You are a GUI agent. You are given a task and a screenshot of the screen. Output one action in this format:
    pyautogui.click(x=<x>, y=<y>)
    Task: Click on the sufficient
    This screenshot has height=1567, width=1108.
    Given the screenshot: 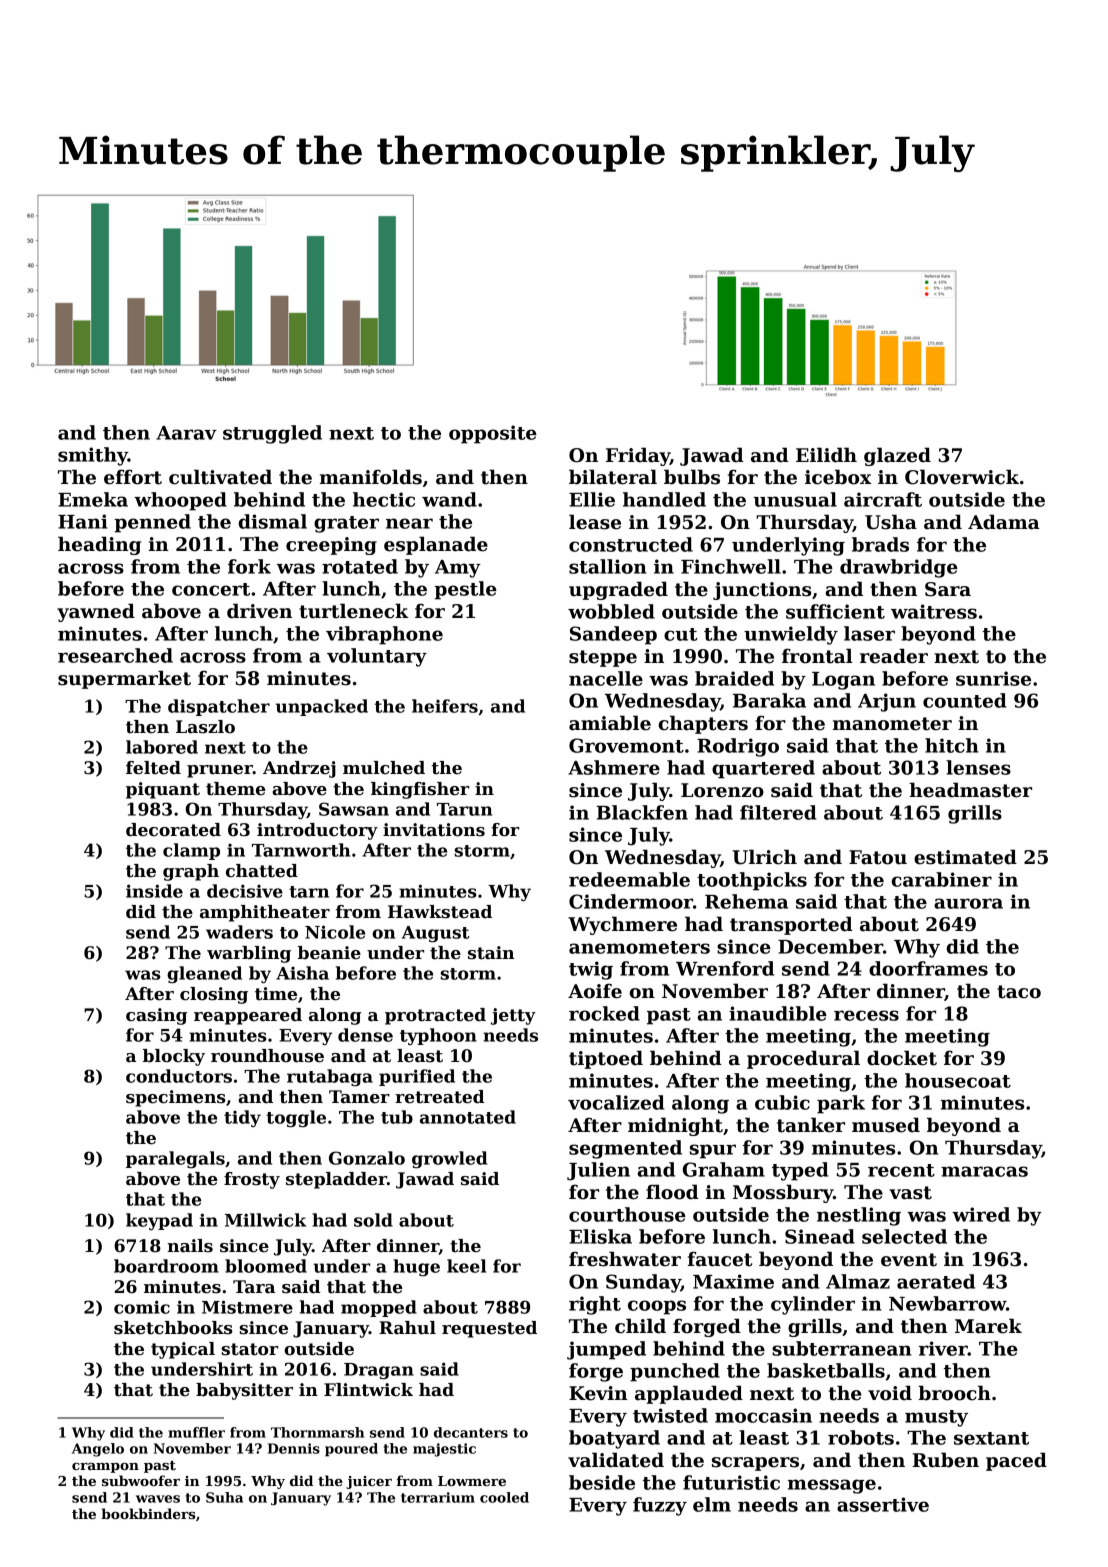 What is the action you would take?
    pyautogui.click(x=835, y=611)
